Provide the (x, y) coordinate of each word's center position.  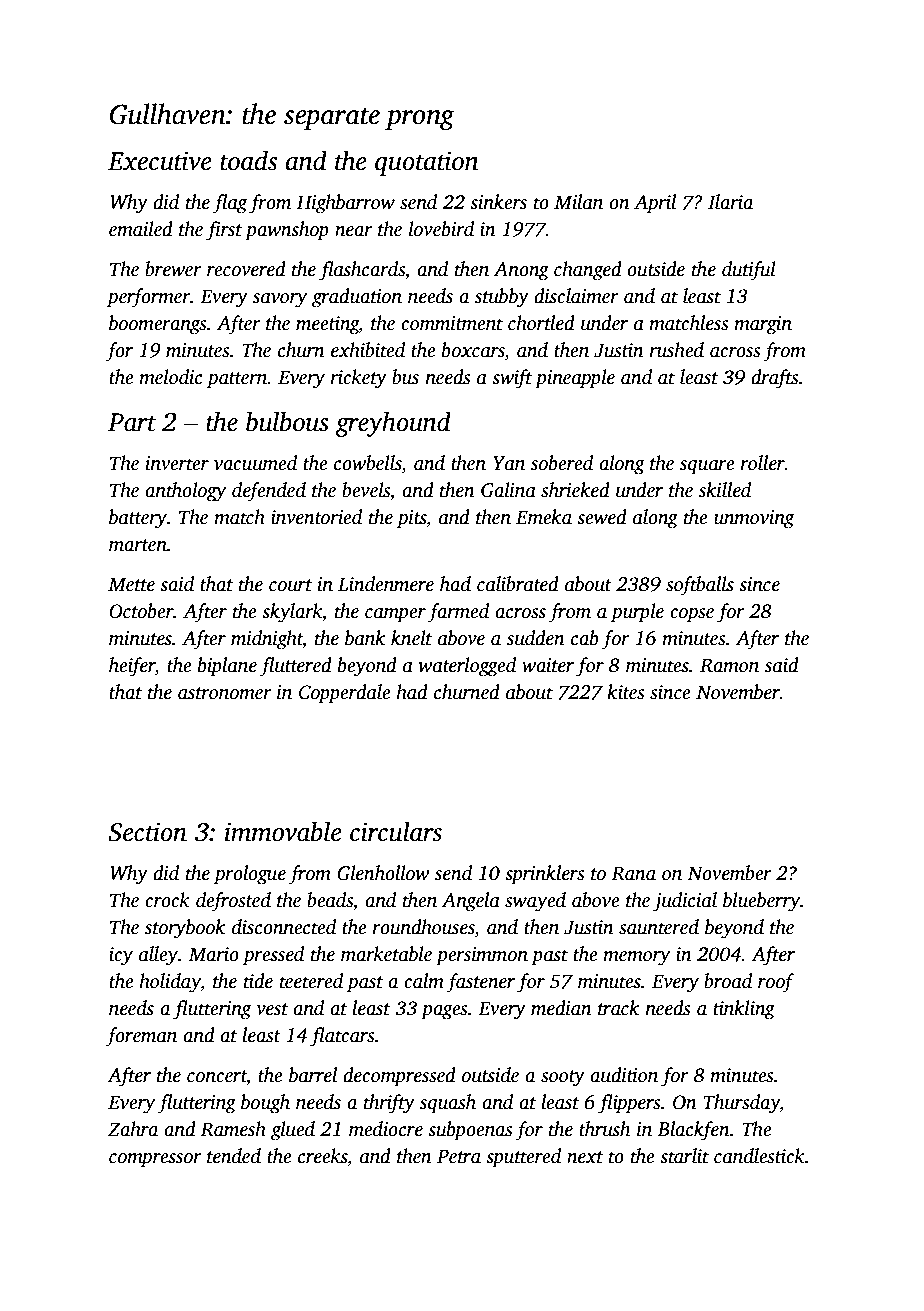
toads (248, 160)
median (561, 1008)
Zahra (133, 1129)
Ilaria (730, 202)
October (141, 611)
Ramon (729, 665)
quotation (427, 163)
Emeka (544, 517)
